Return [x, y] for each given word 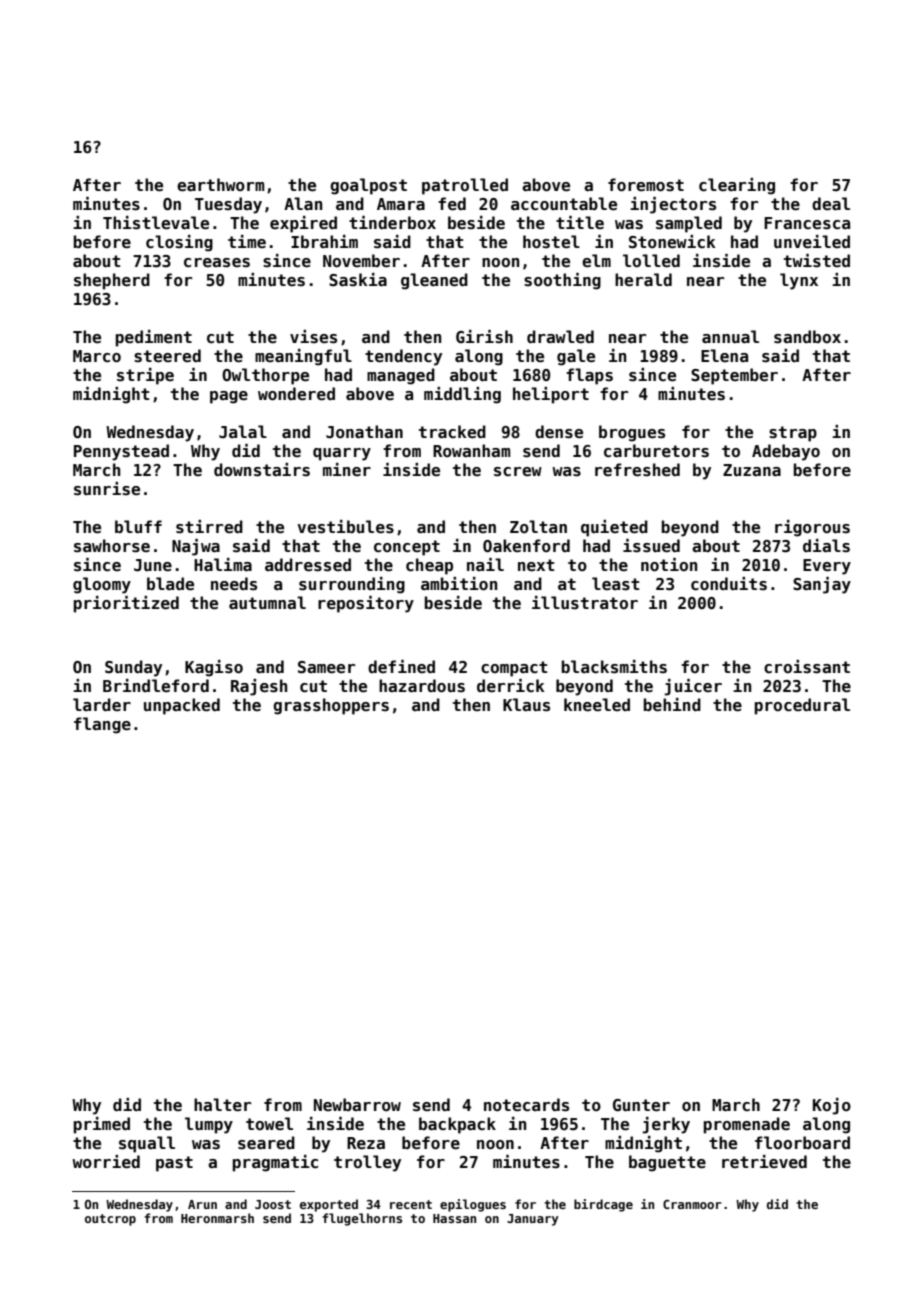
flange [102, 725]
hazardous [422, 686]
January [533, 1220]
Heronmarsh [217, 1218]
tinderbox [392, 222]
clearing [737, 186]
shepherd [112, 281]
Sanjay [822, 585]
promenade [747, 1125]
